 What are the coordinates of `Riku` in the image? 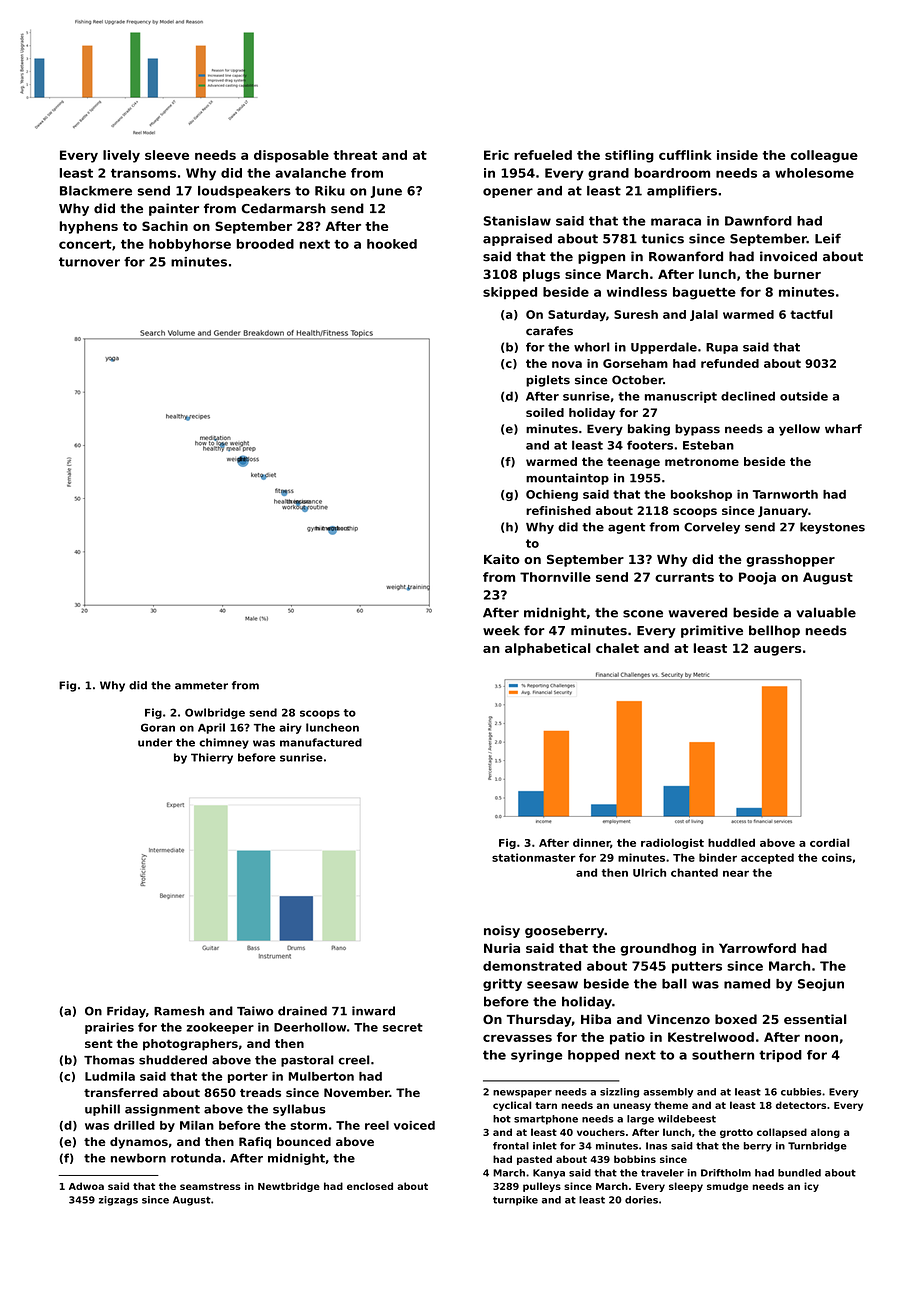 It's located at (330, 191).
